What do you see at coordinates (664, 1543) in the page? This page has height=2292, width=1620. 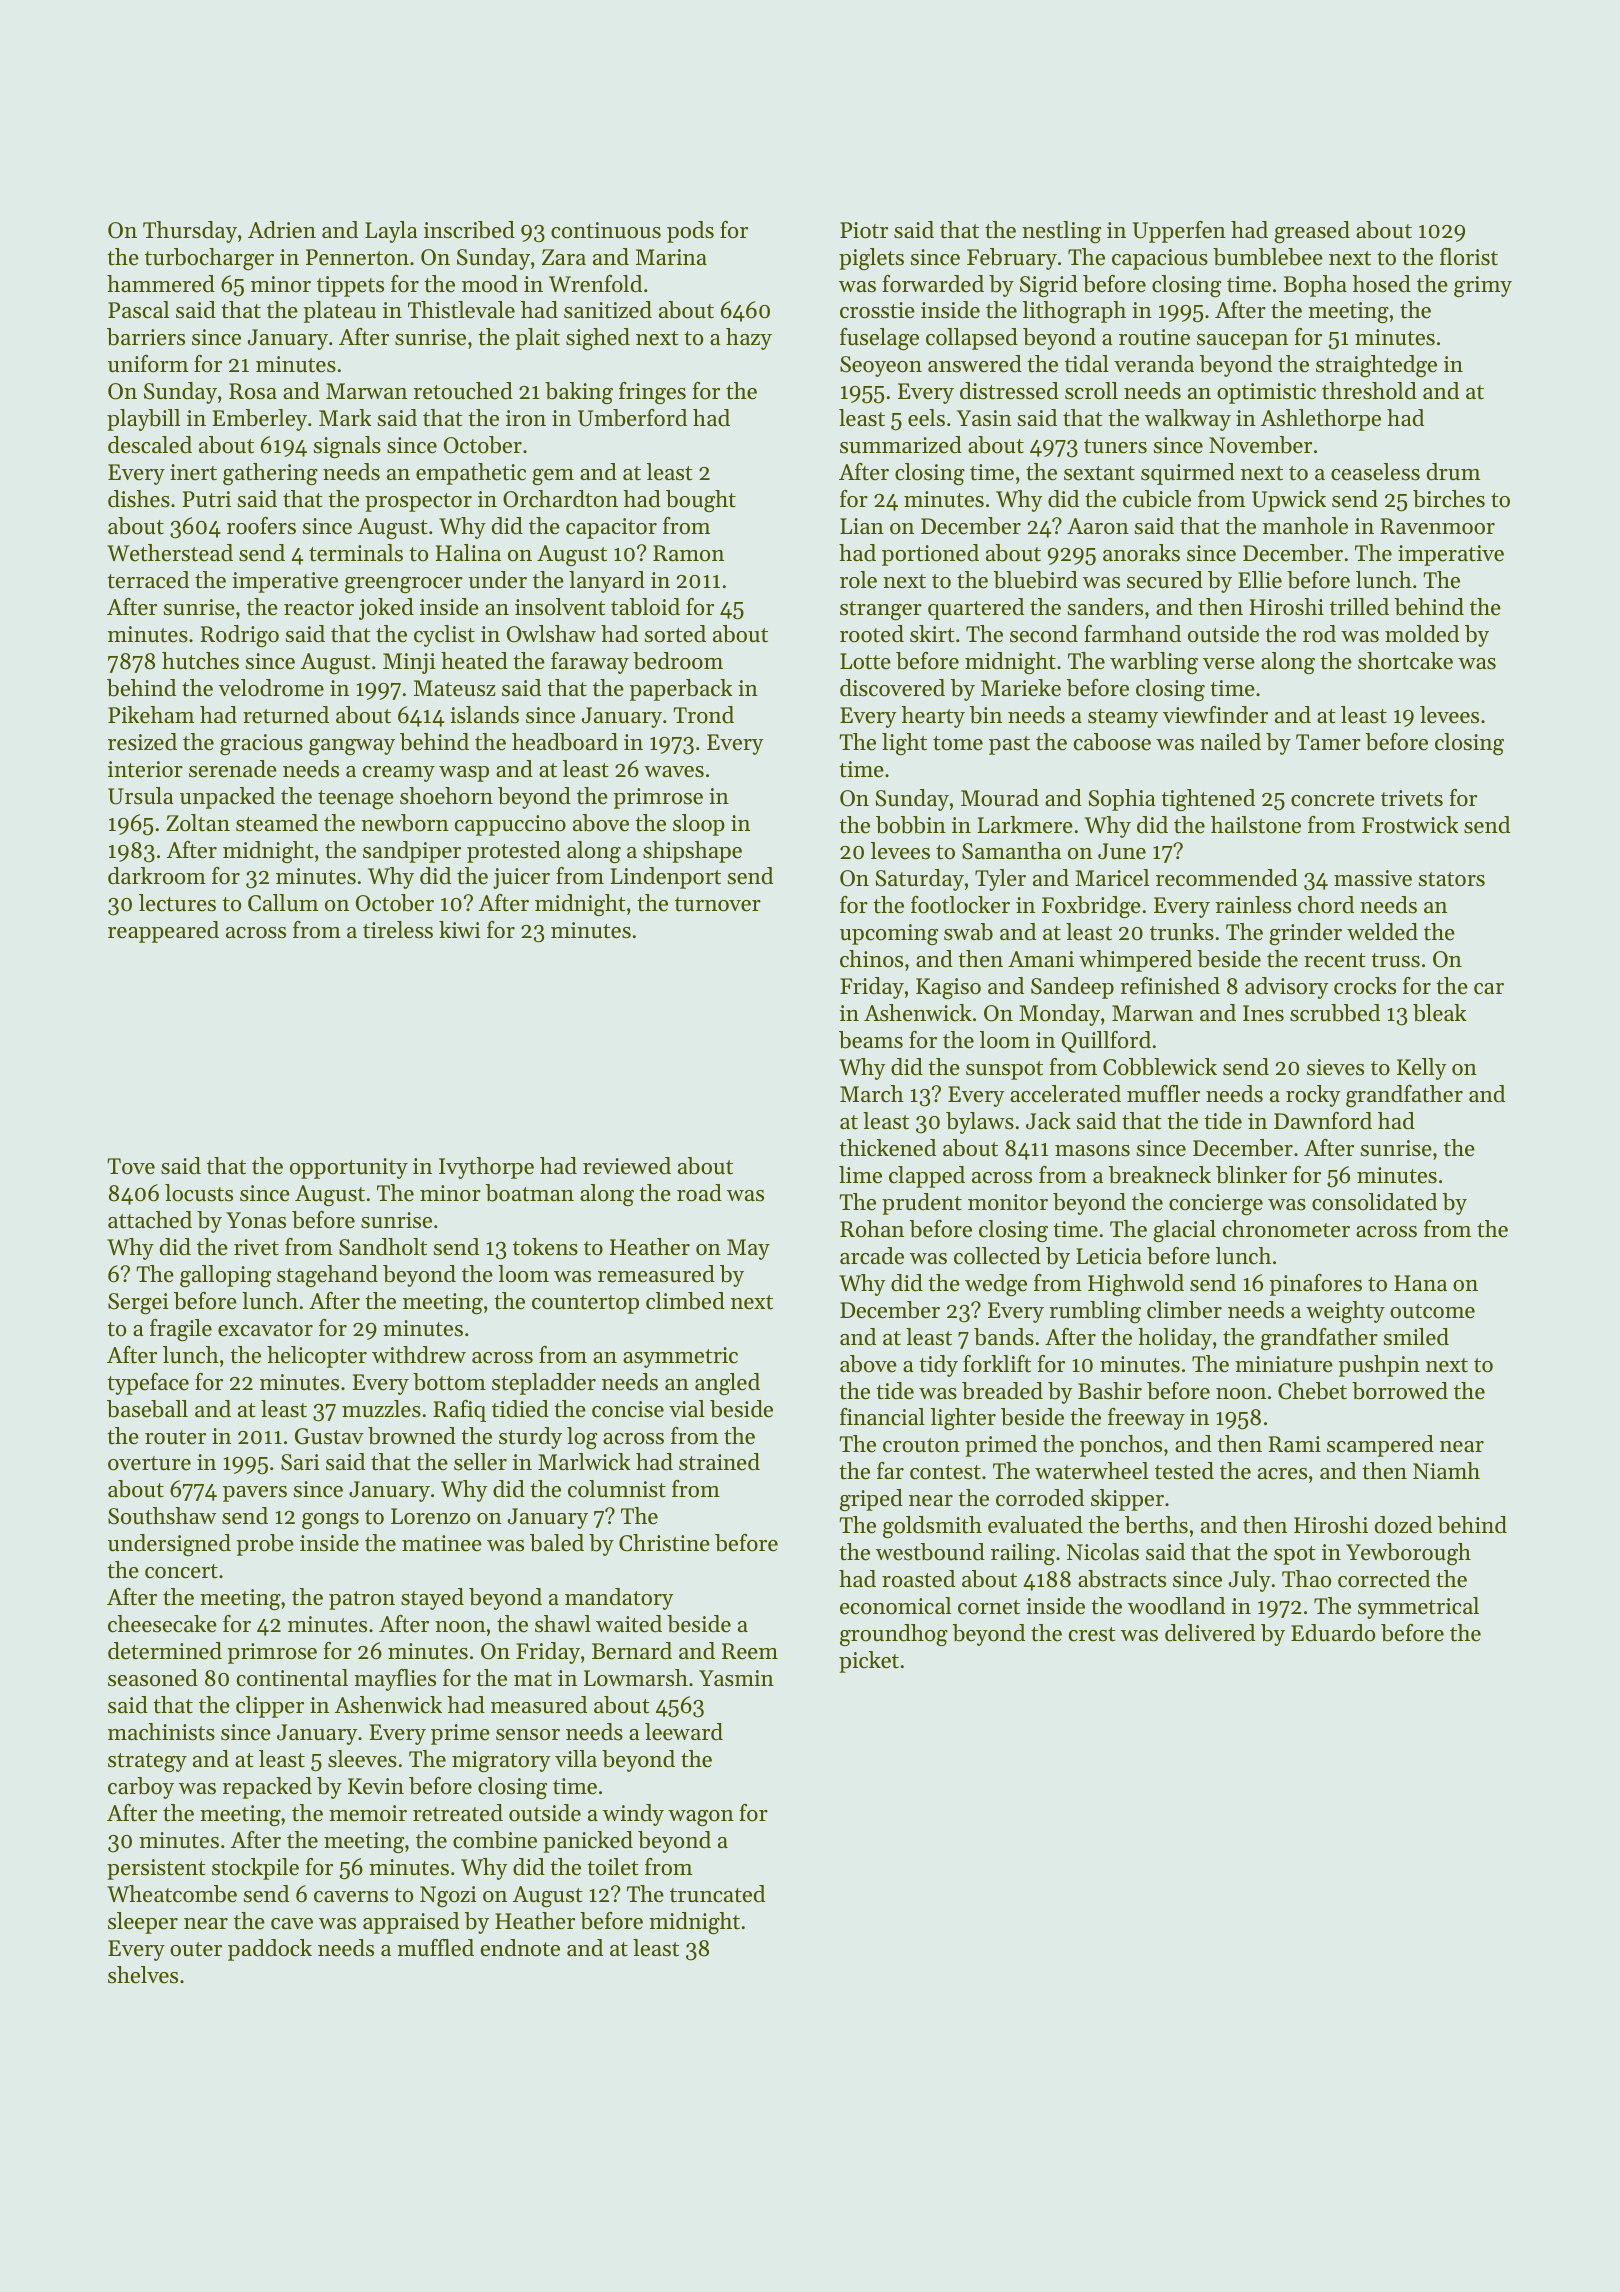 I see `Christine` at bounding box center [664, 1543].
